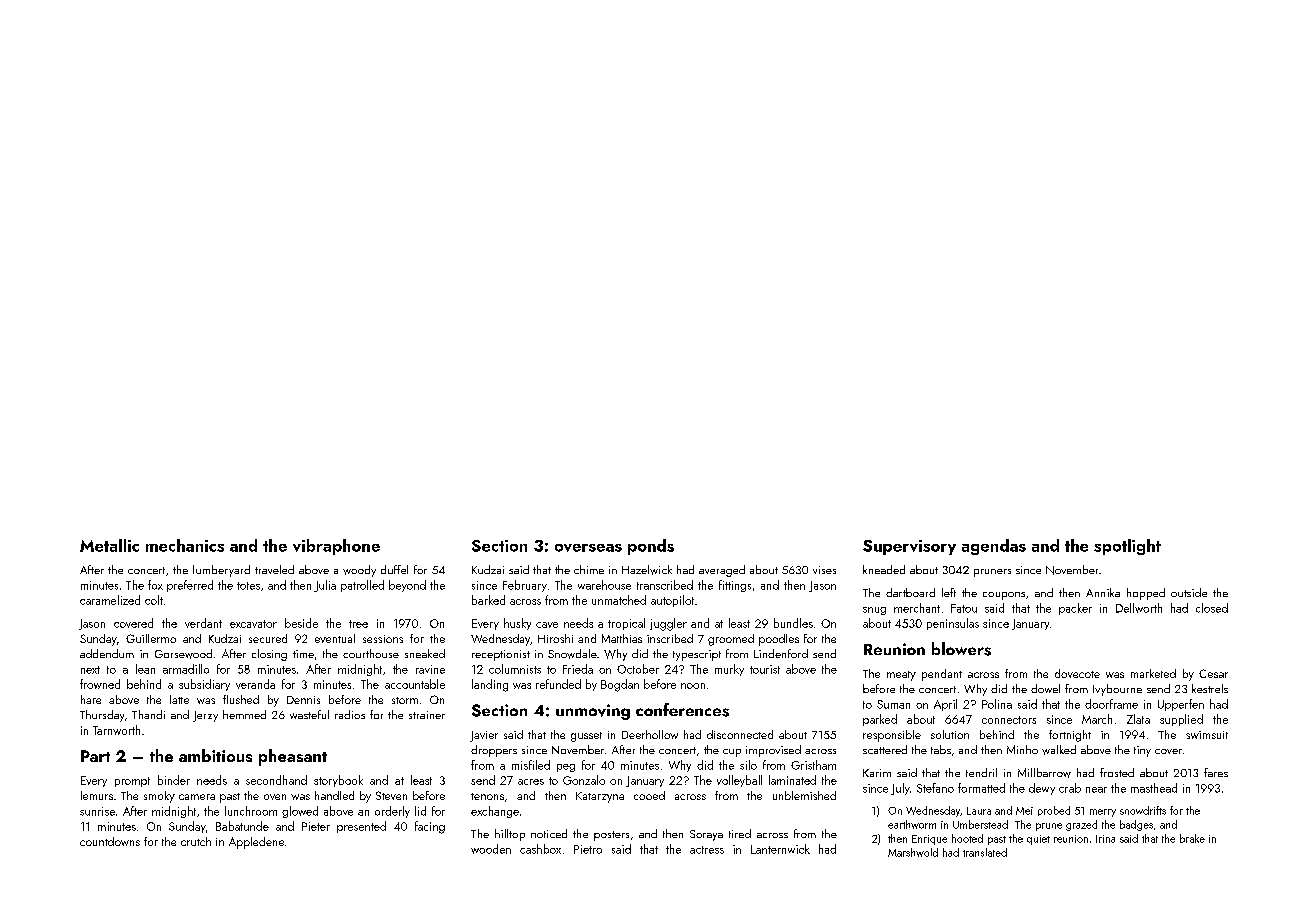 Image resolution: width=1308 pixels, height=924 pixels. I want to click on Upperfen, so click(1181, 705).
